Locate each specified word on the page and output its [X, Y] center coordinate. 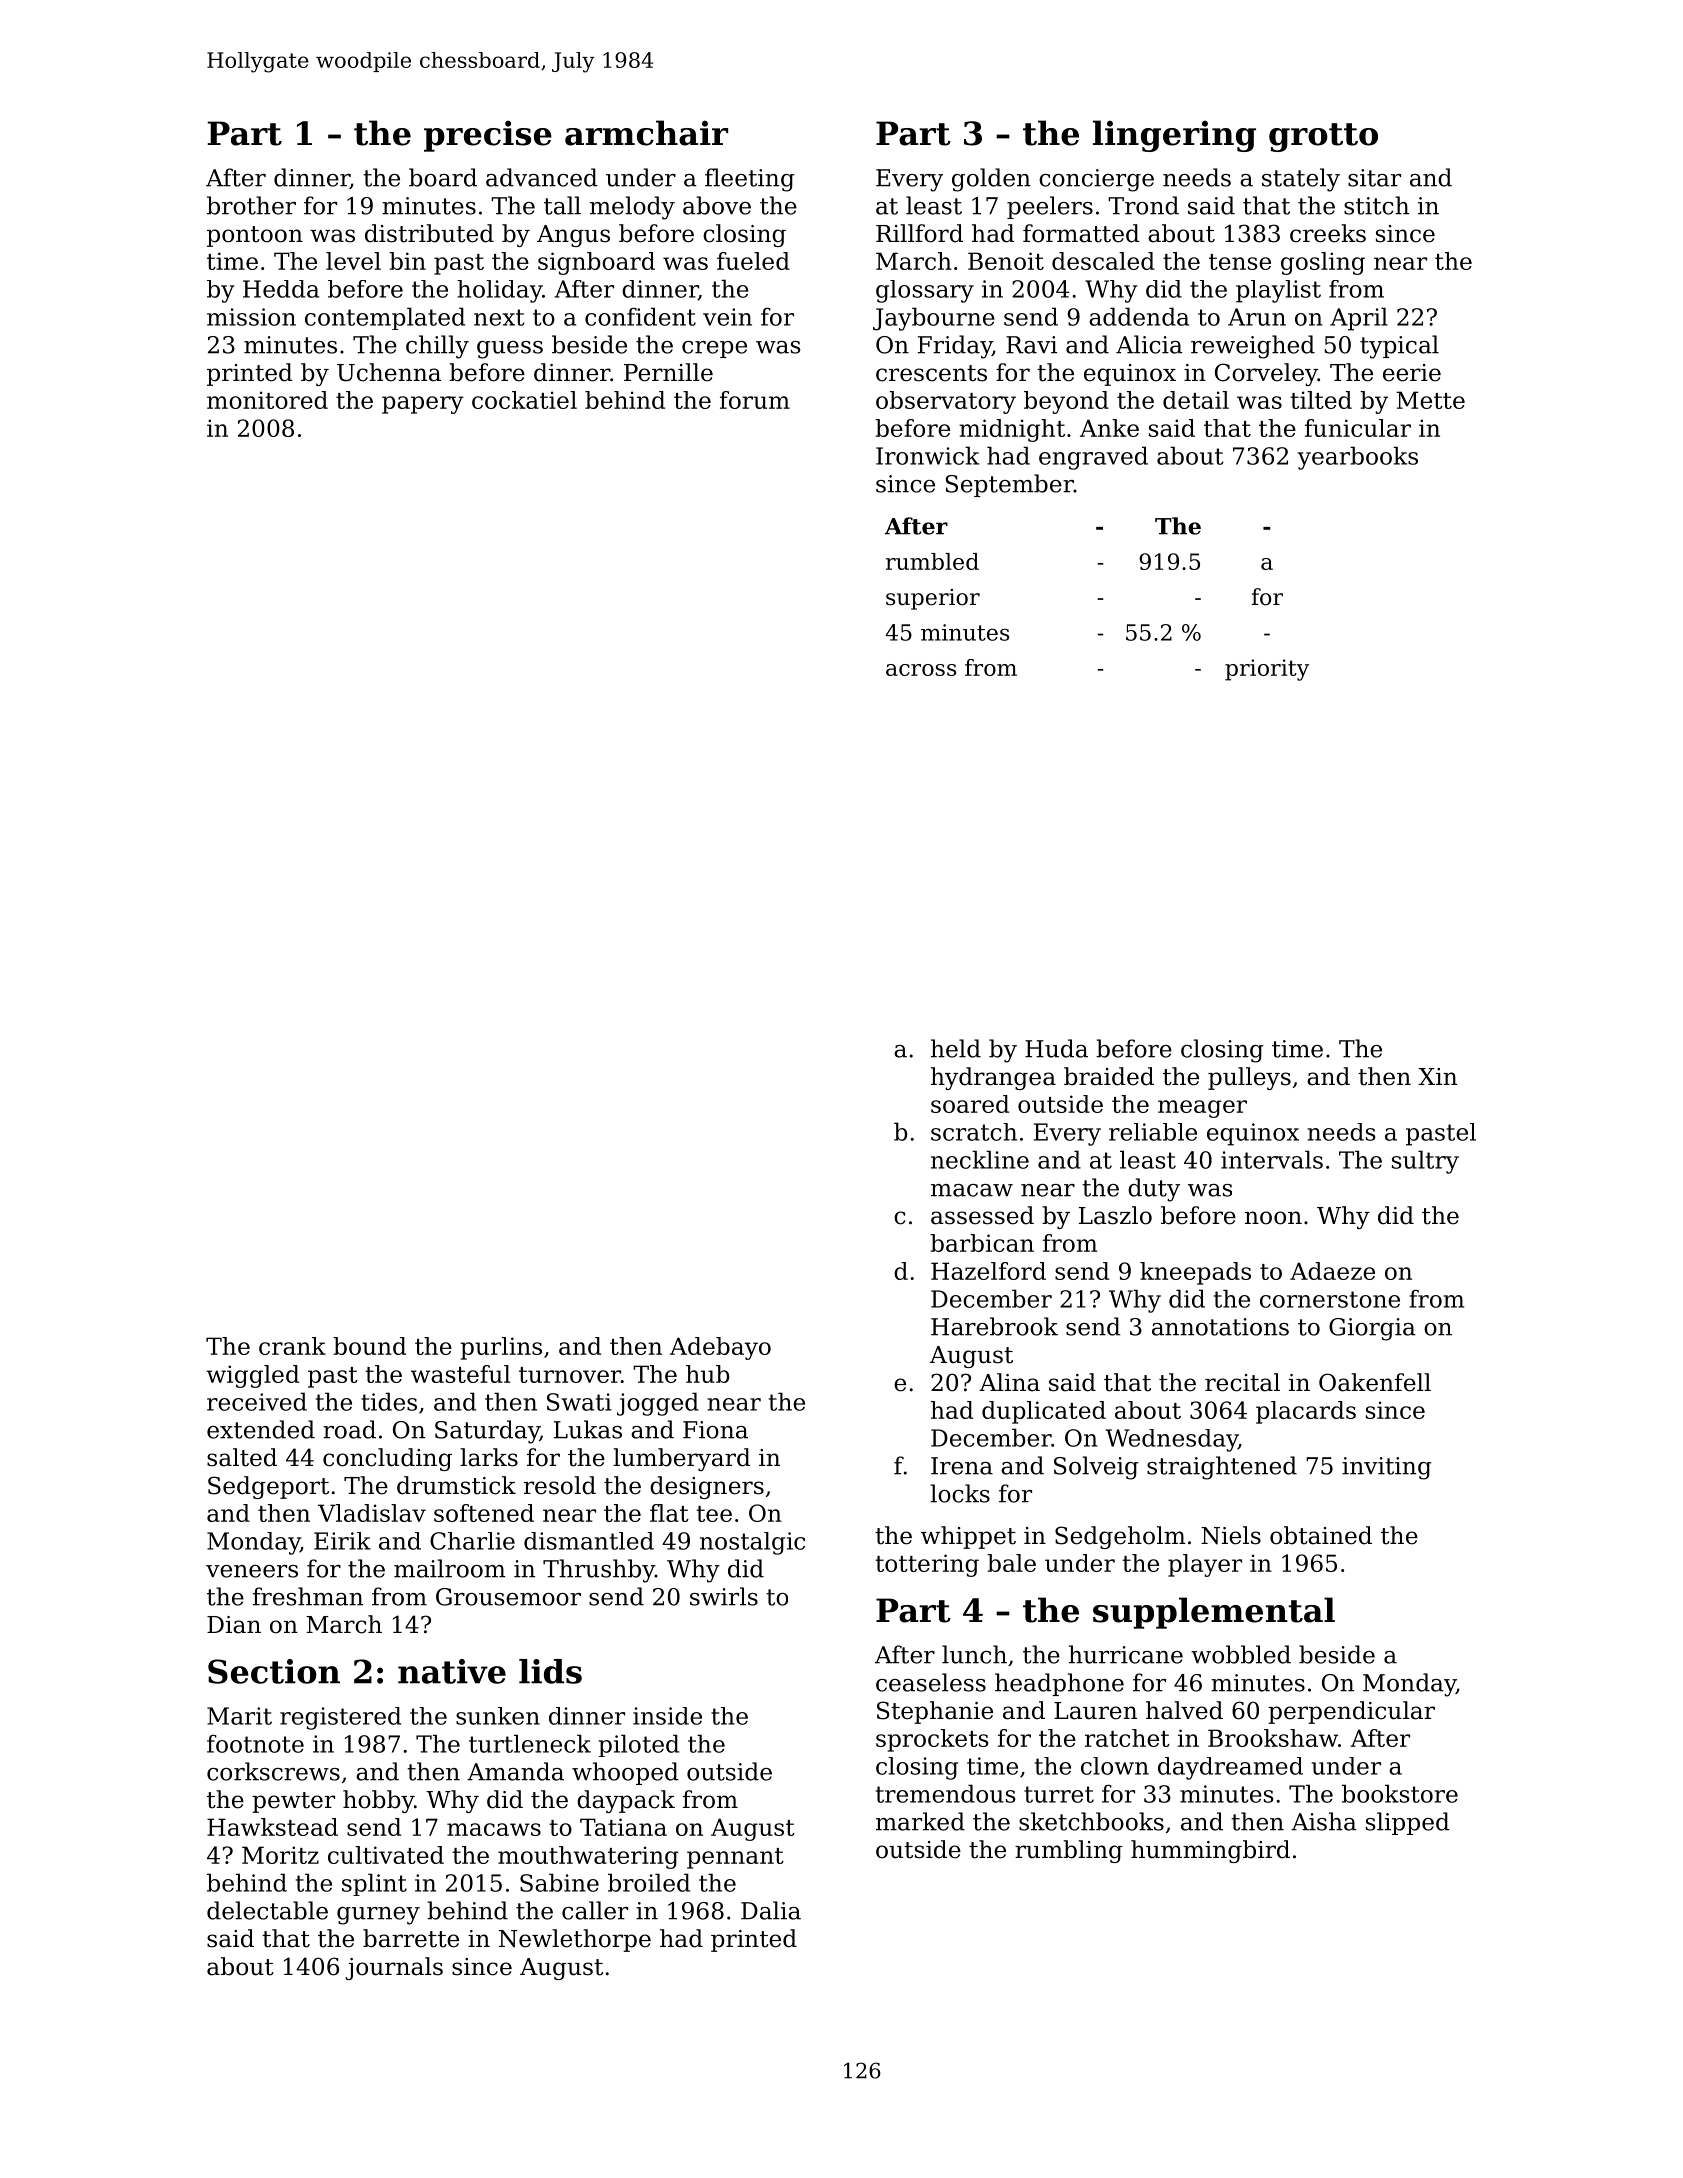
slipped [1408, 1823]
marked [920, 1821]
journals [394, 1968]
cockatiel [524, 400]
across [921, 670]
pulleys [1249, 1078]
